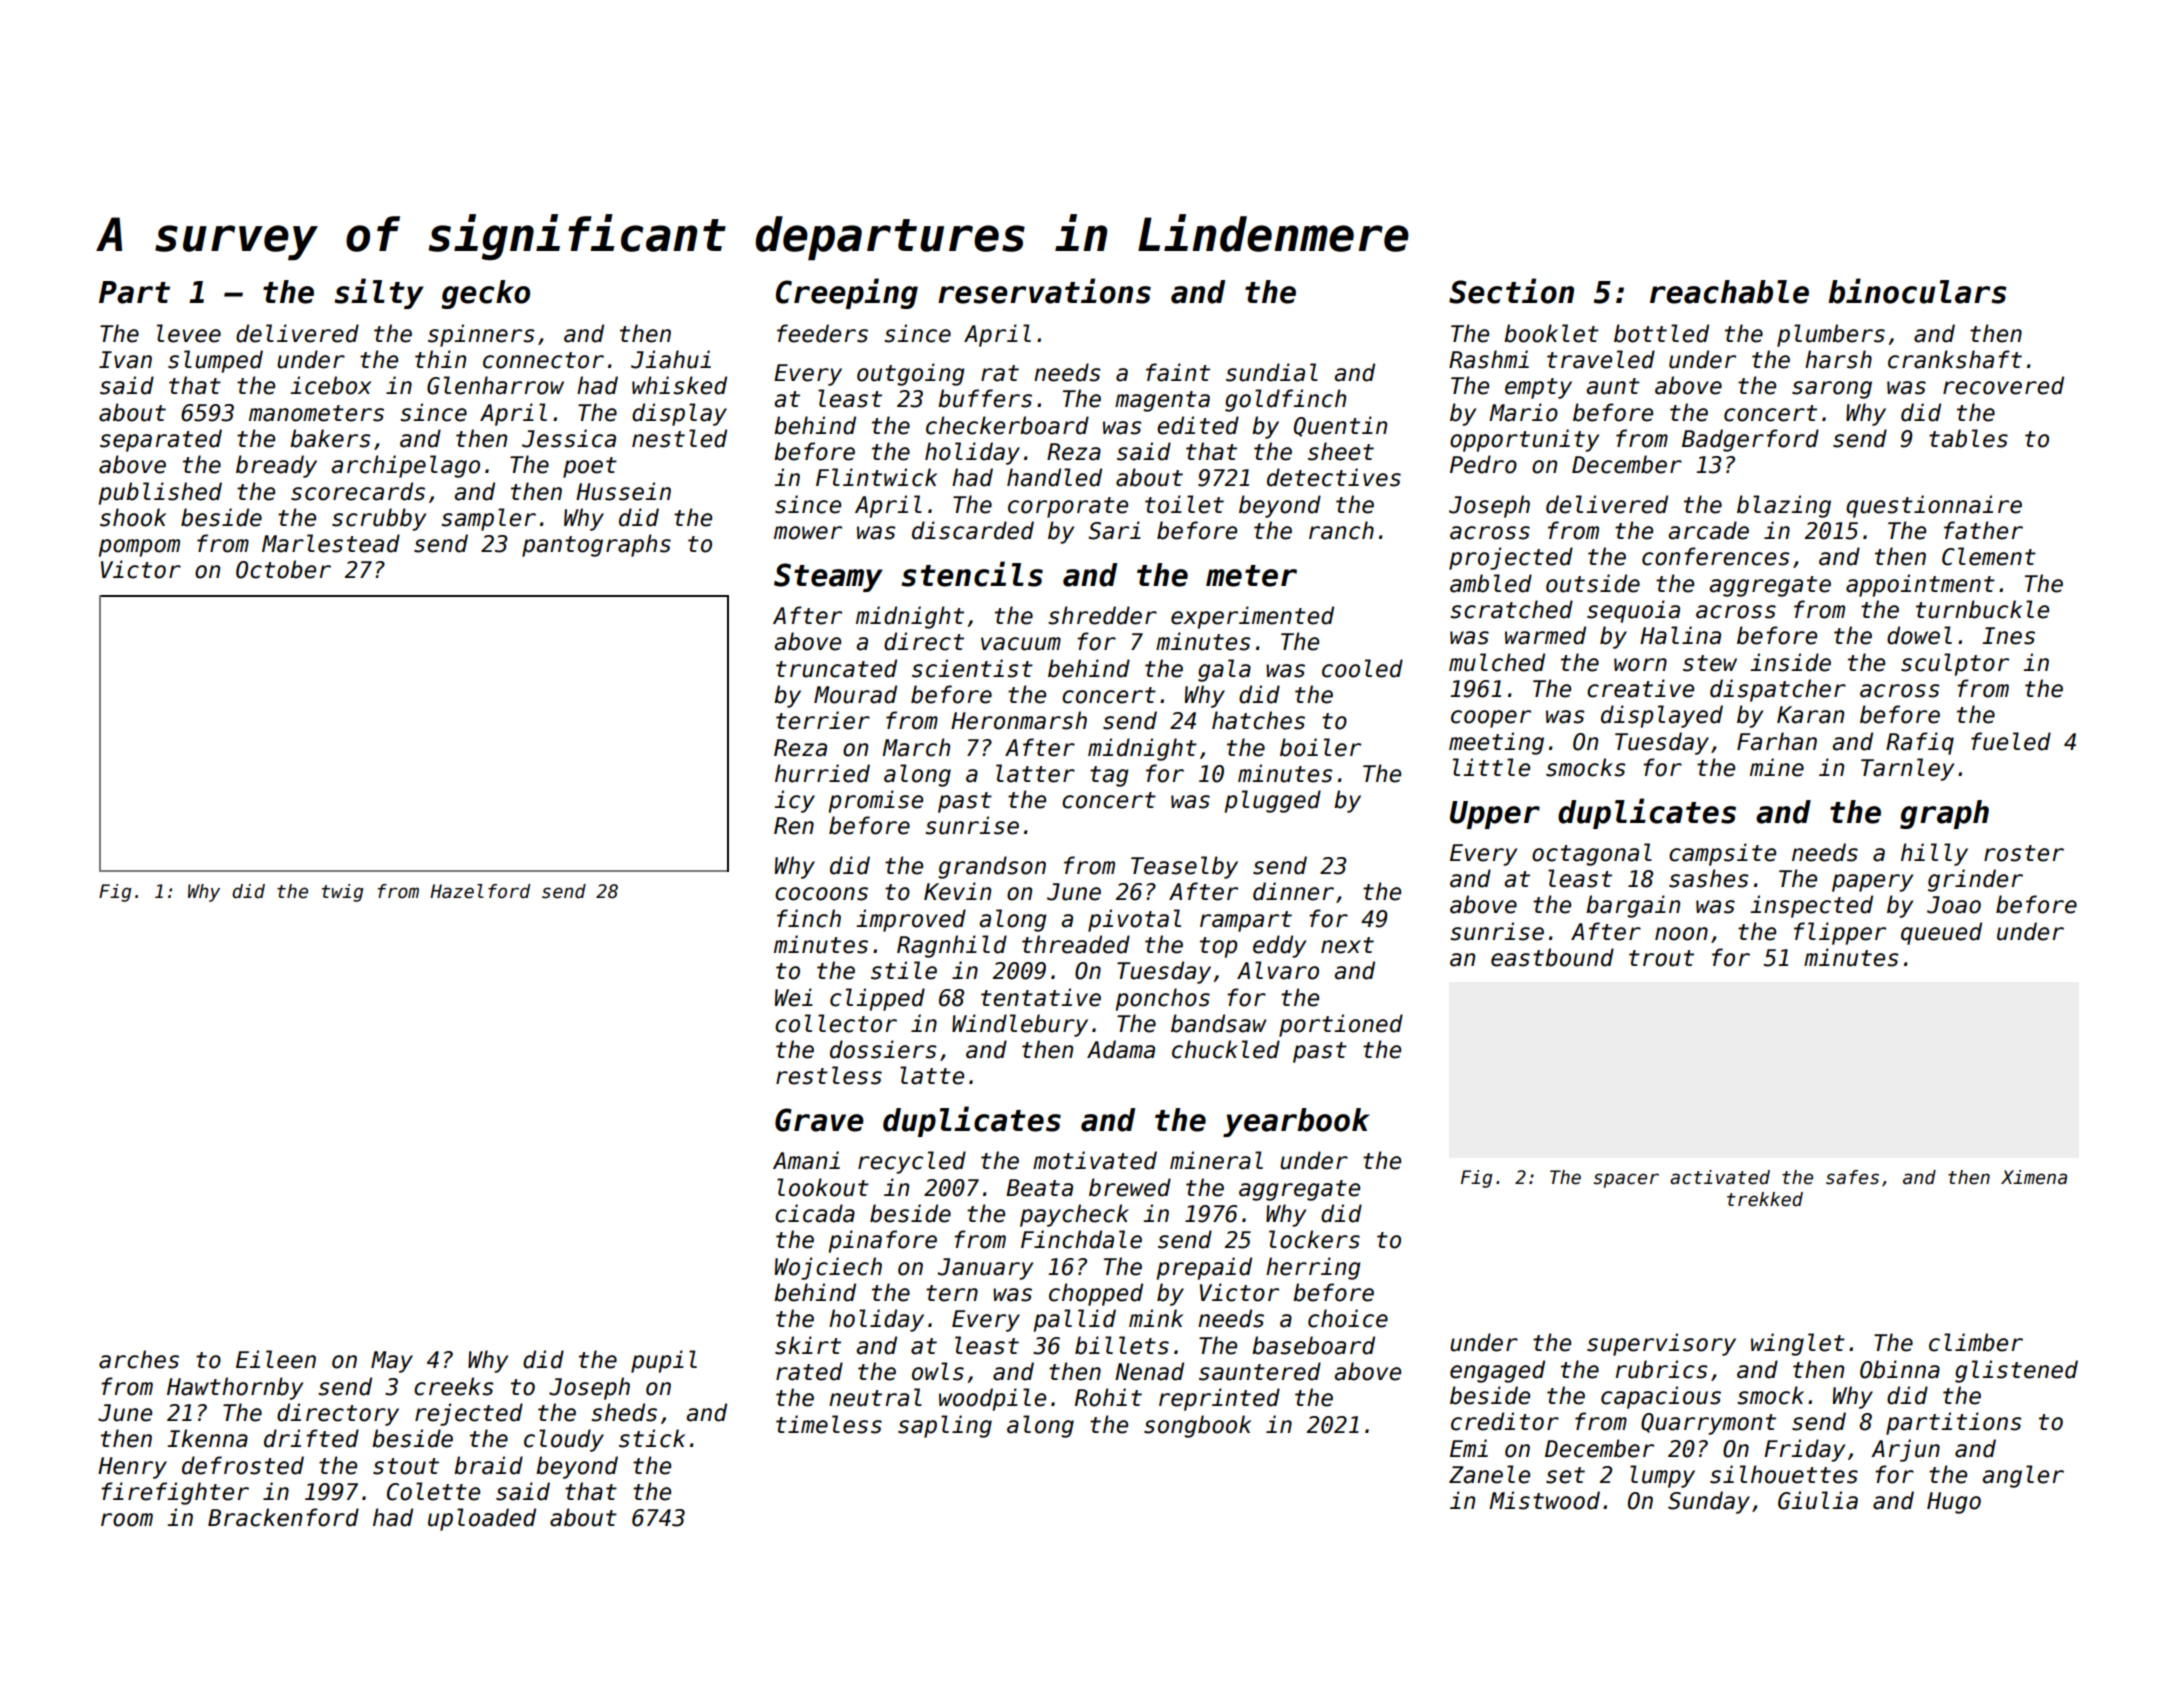 The image size is (2178, 1683). What do you see at coordinates (1729, 292) in the screenshot?
I see `reachable` at bounding box center [1729, 292].
